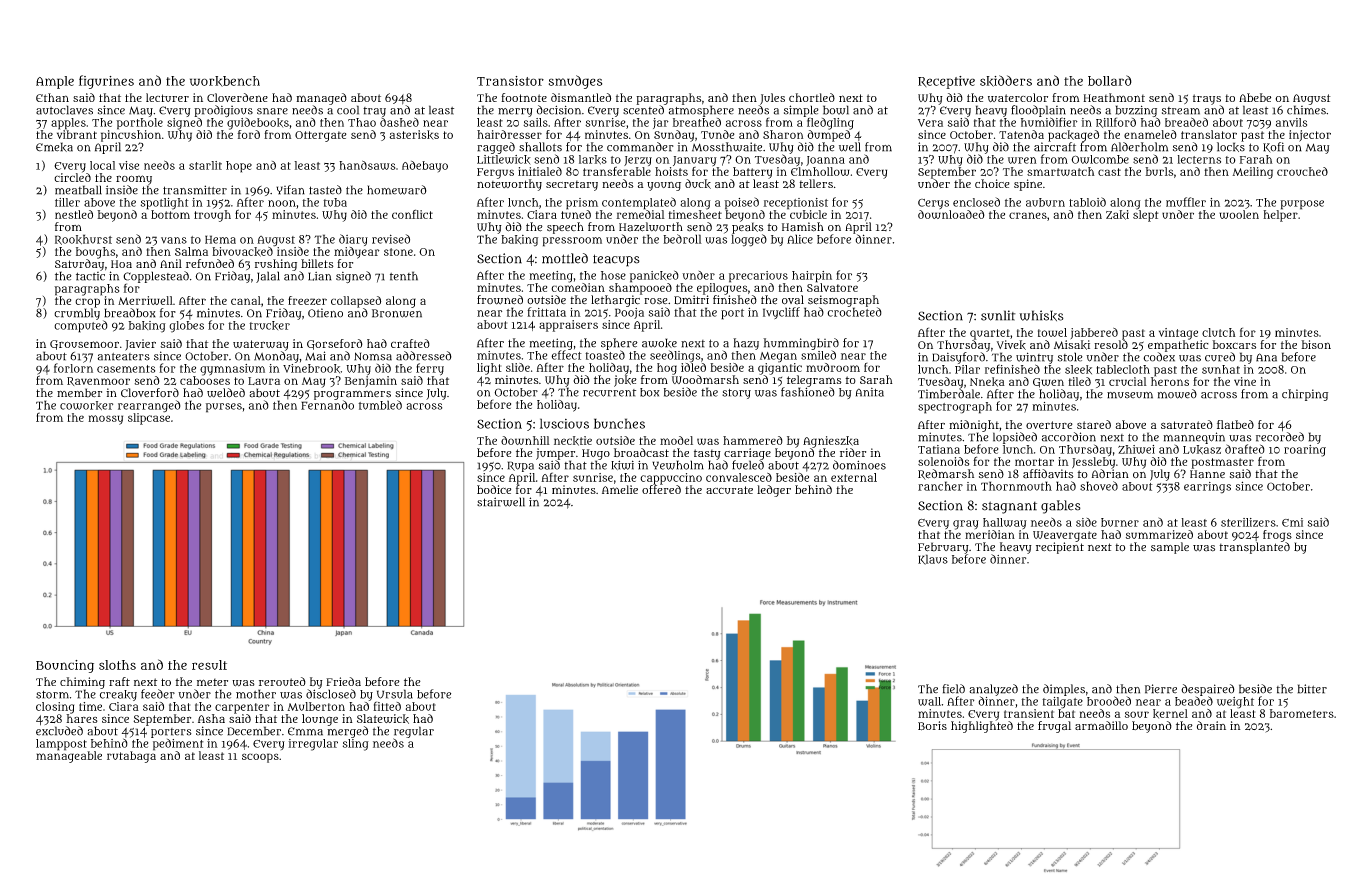 Image resolution: width=1372 pixels, height=887 pixels. Describe the element at coordinates (1277, 536) in the screenshot. I see `frogs` at that location.
